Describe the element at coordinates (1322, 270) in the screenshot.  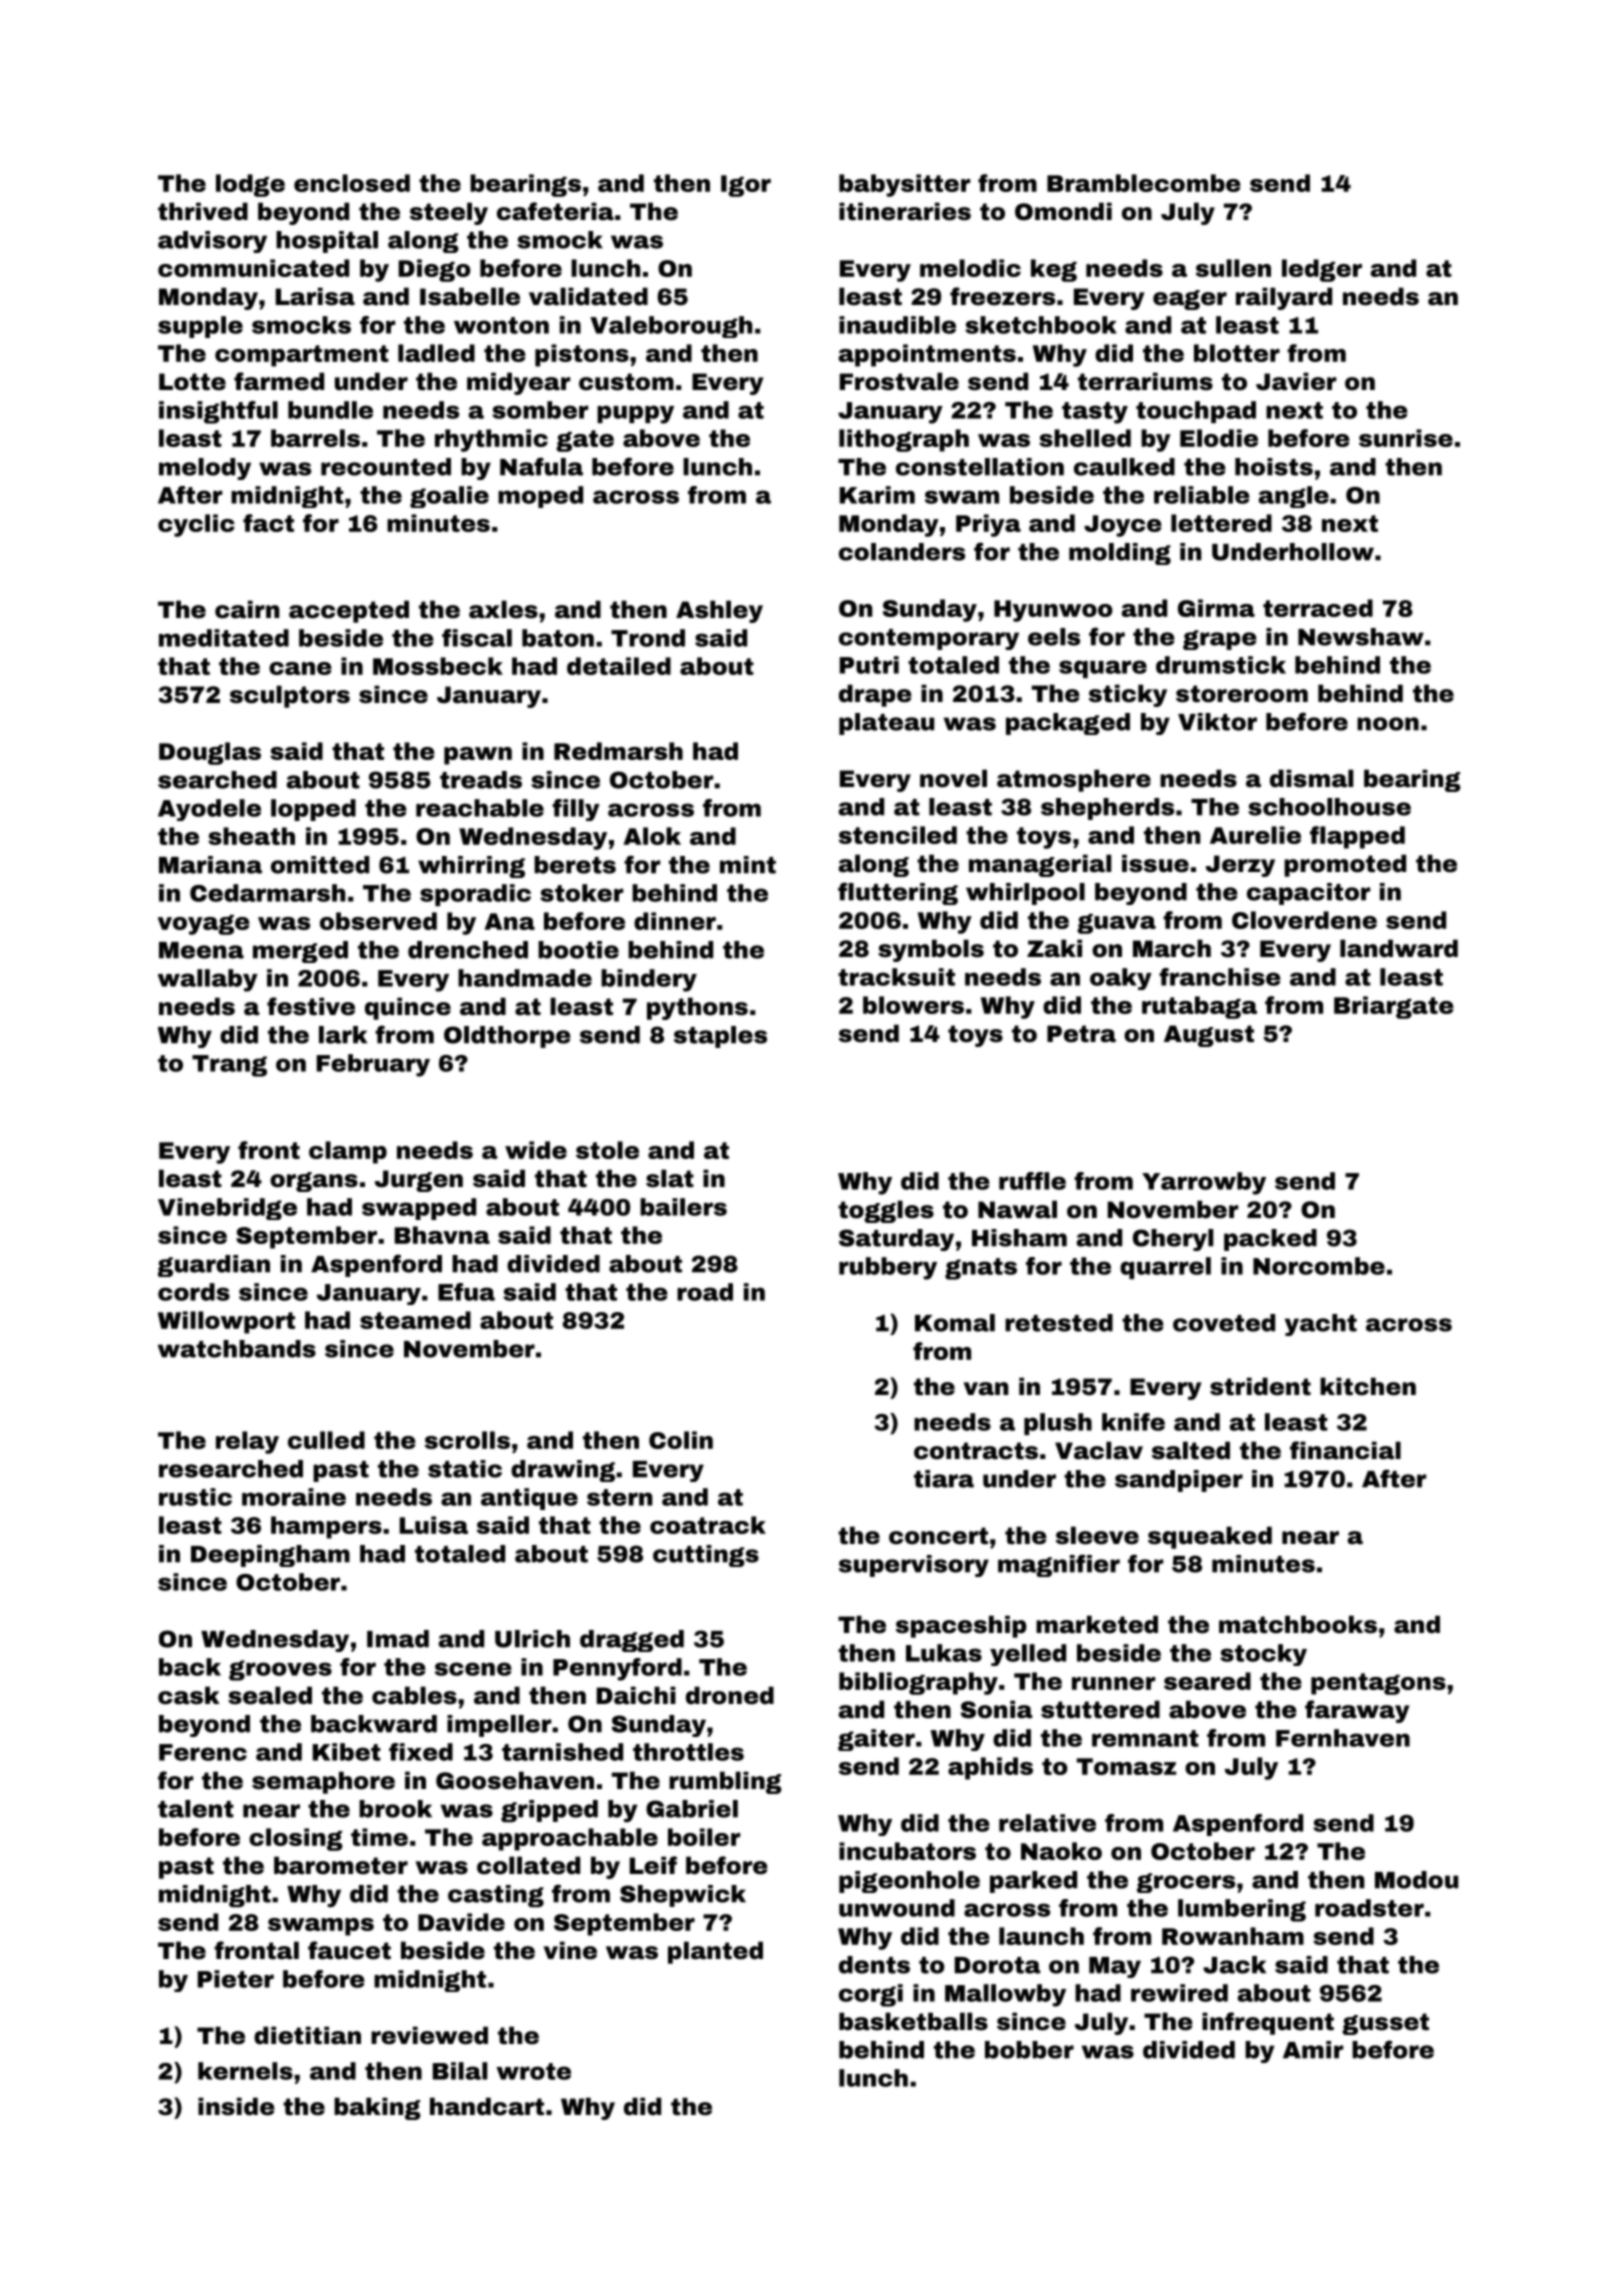
I see `ledger` at that location.
